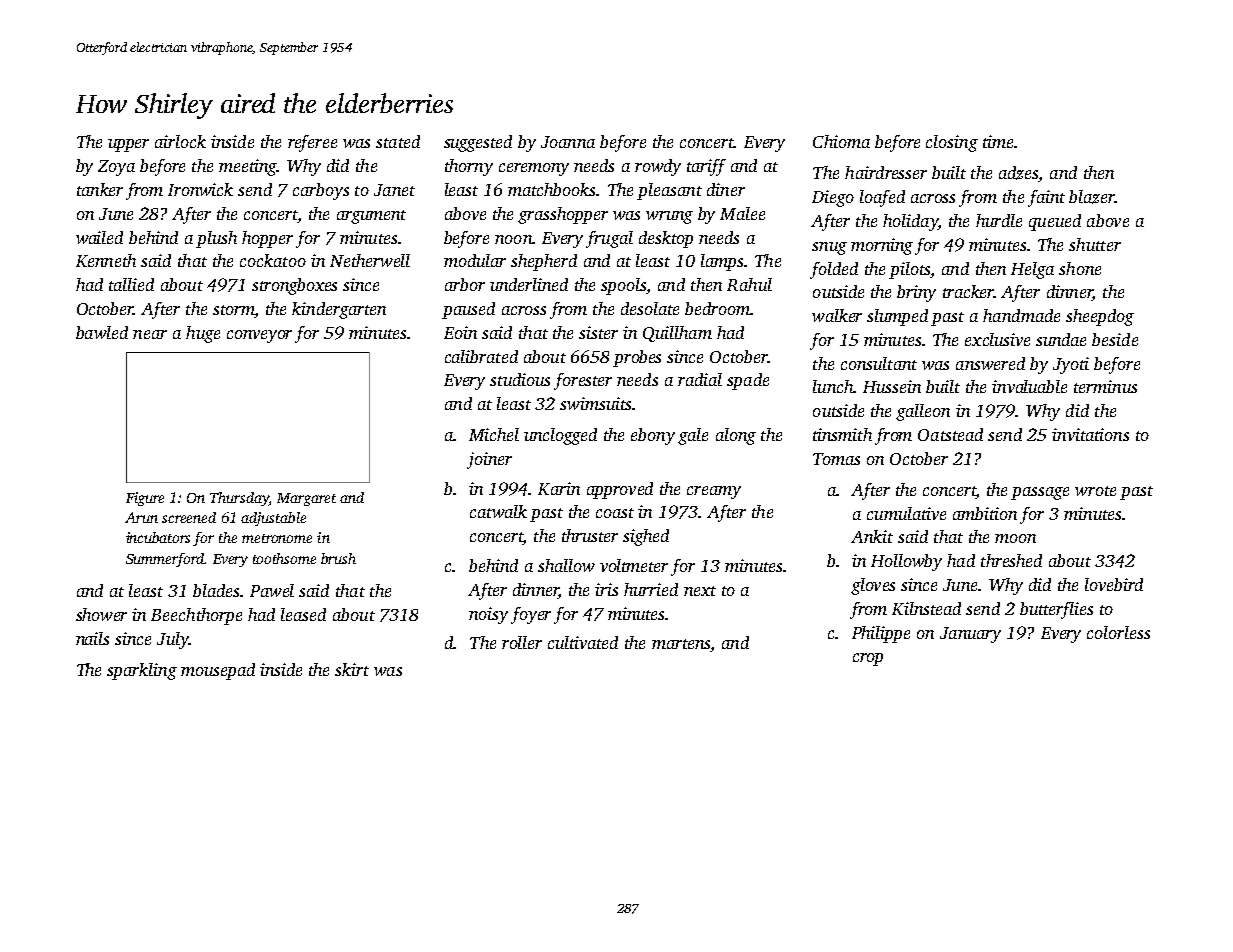 Image resolution: width=1233 pixels, height=952 pixels. What do you see at coordinates (1019, 174) in the image?
I see `adzes` at bounding box center [1019, 174].
